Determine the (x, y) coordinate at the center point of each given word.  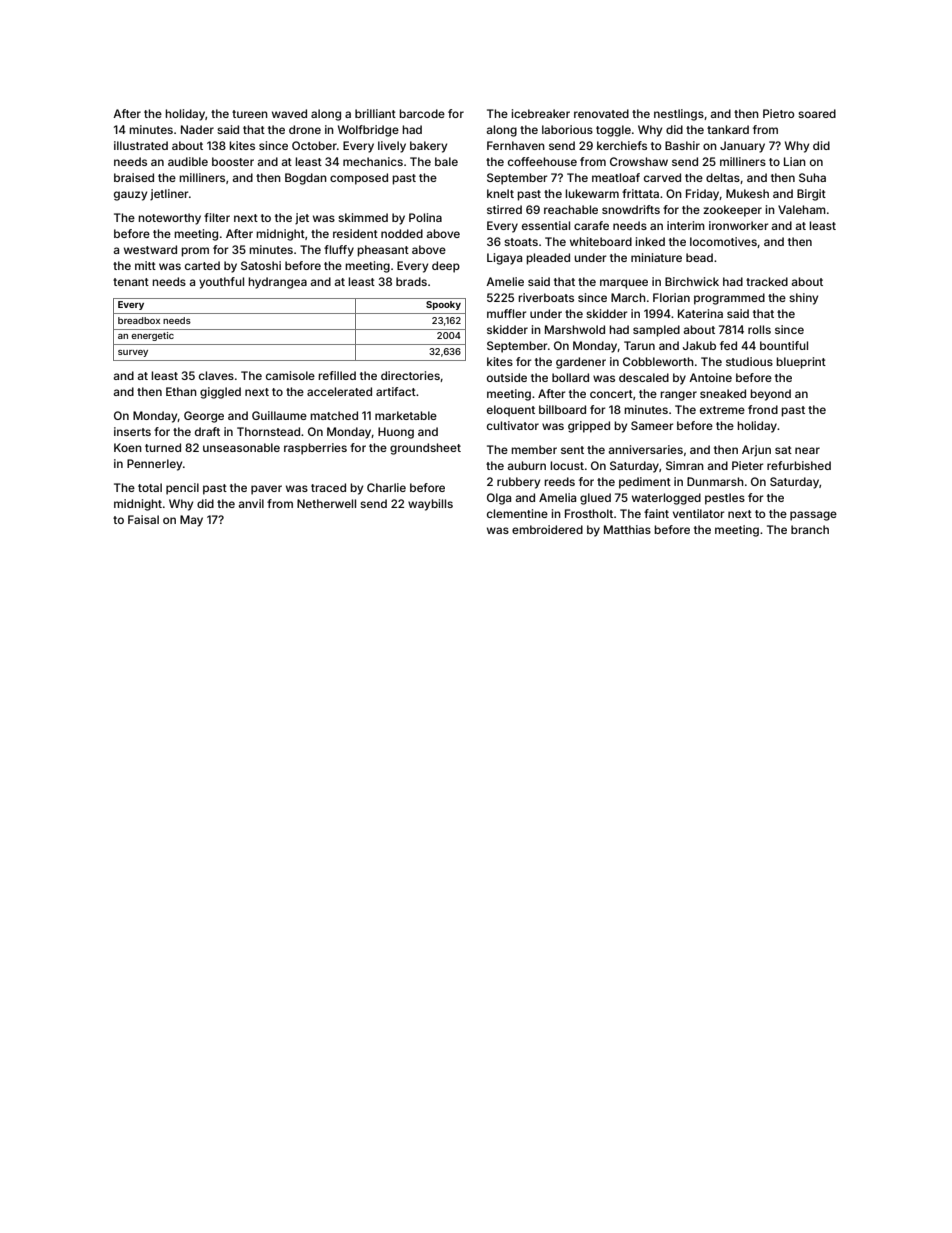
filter (217, 217)
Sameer (652, 425)
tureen (250, 114)
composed (359, 179)
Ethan (181, 391)
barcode (422, 113)
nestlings (679, 115)
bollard (570, 377)
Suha (812, 177)
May (191, 521)
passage (813, 516)
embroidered (547, 529)
